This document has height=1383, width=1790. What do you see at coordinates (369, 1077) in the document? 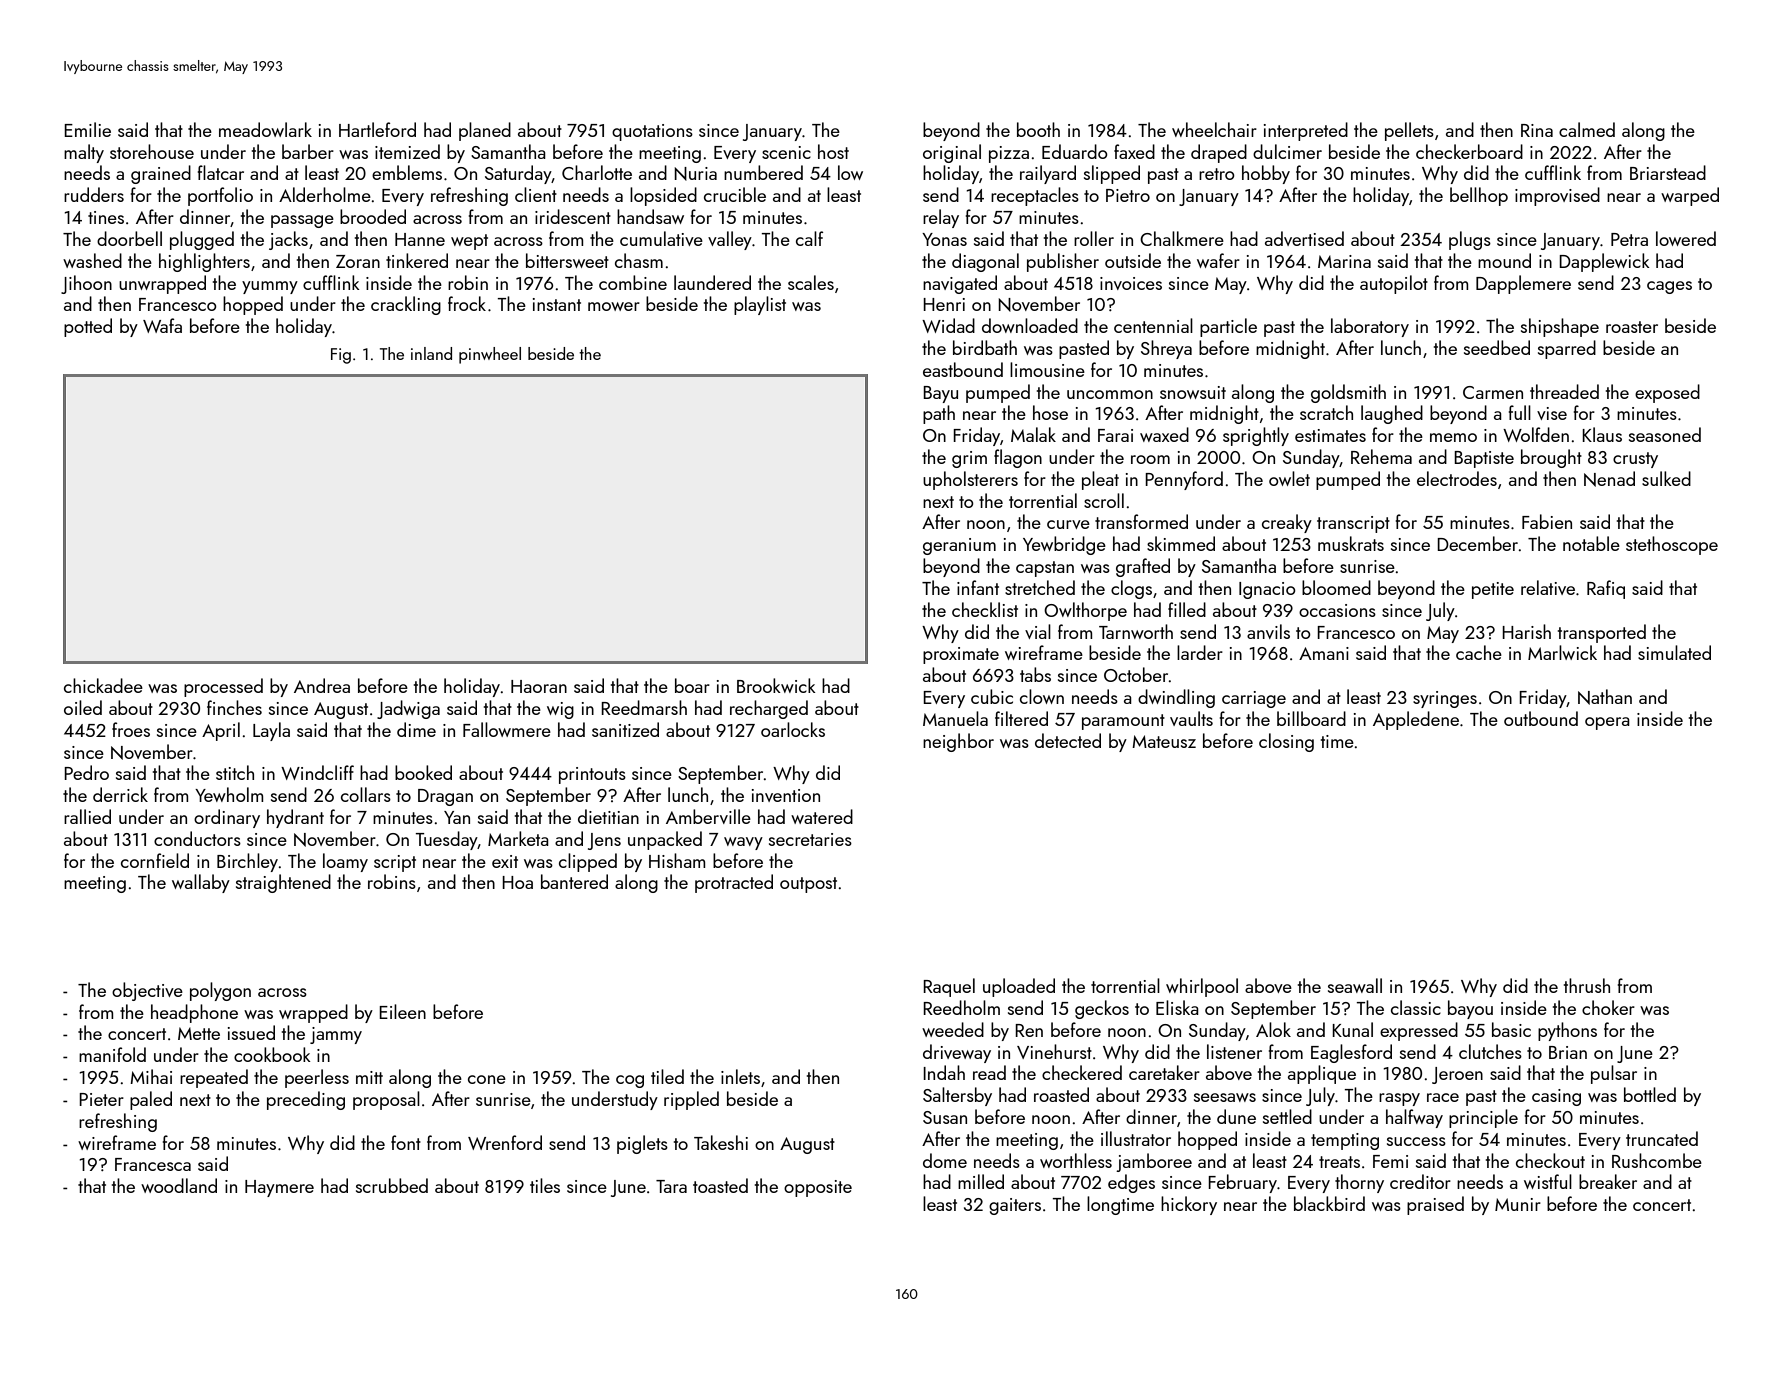
I see `mitt` at bounding box center [369, 1077].
